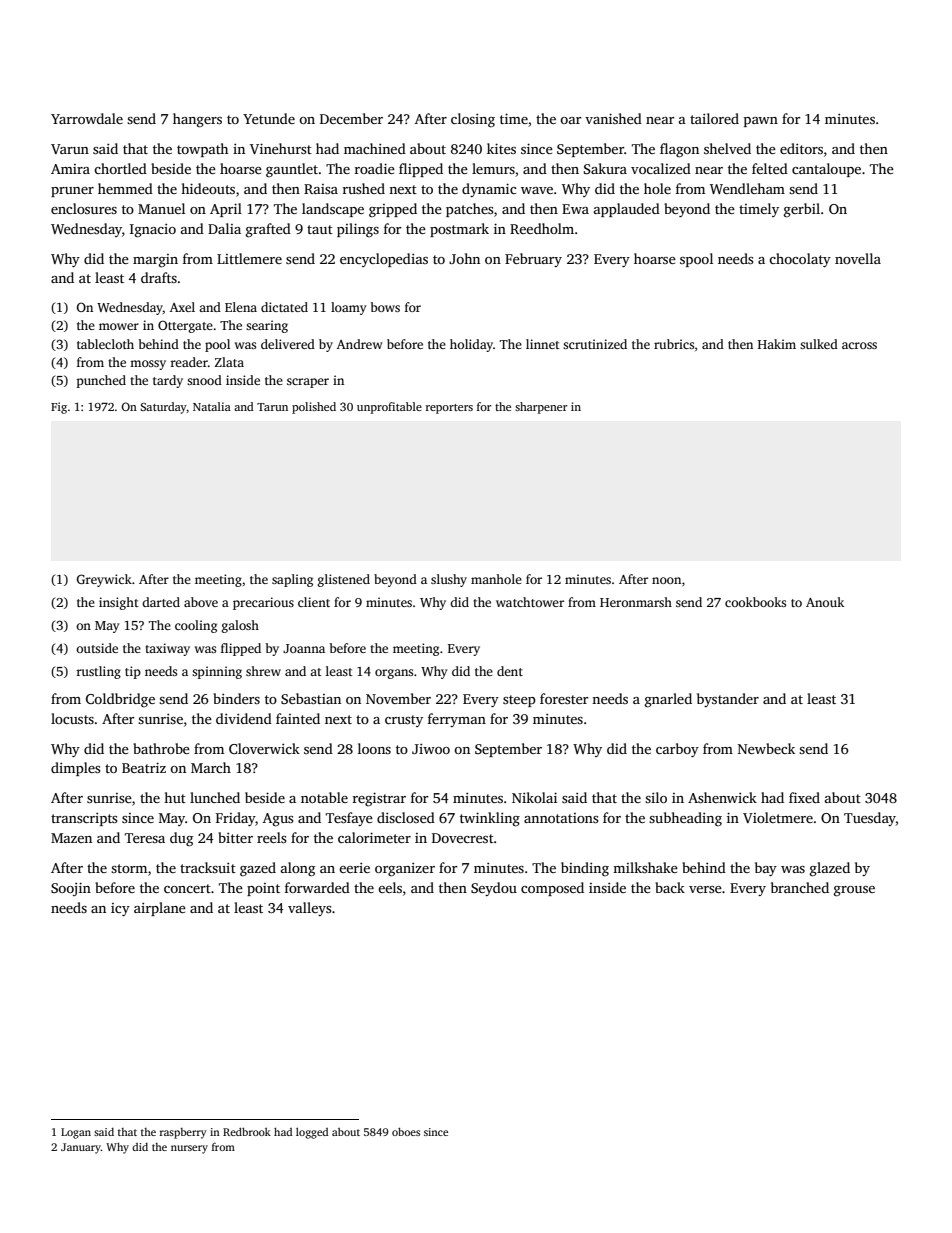  I want to click on unprofitable, so click(389, 408).
